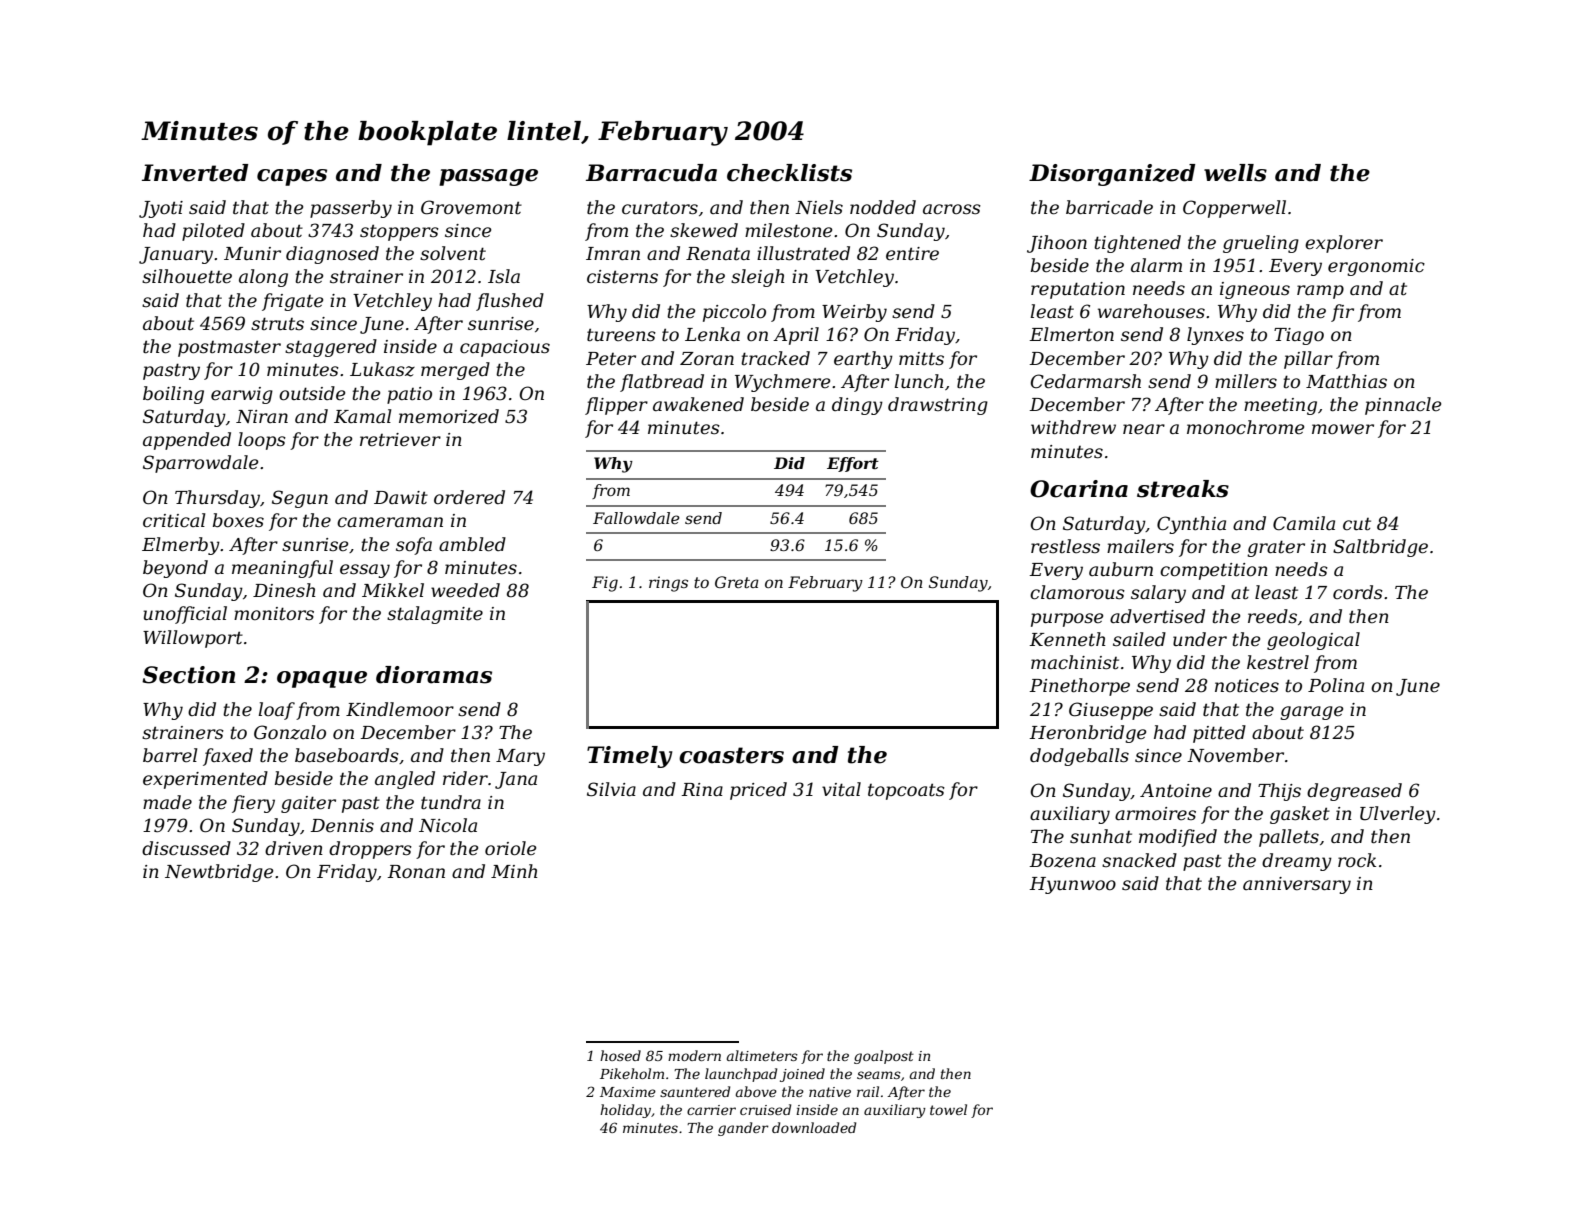  I want to click on Fig, so click(605, 584).
